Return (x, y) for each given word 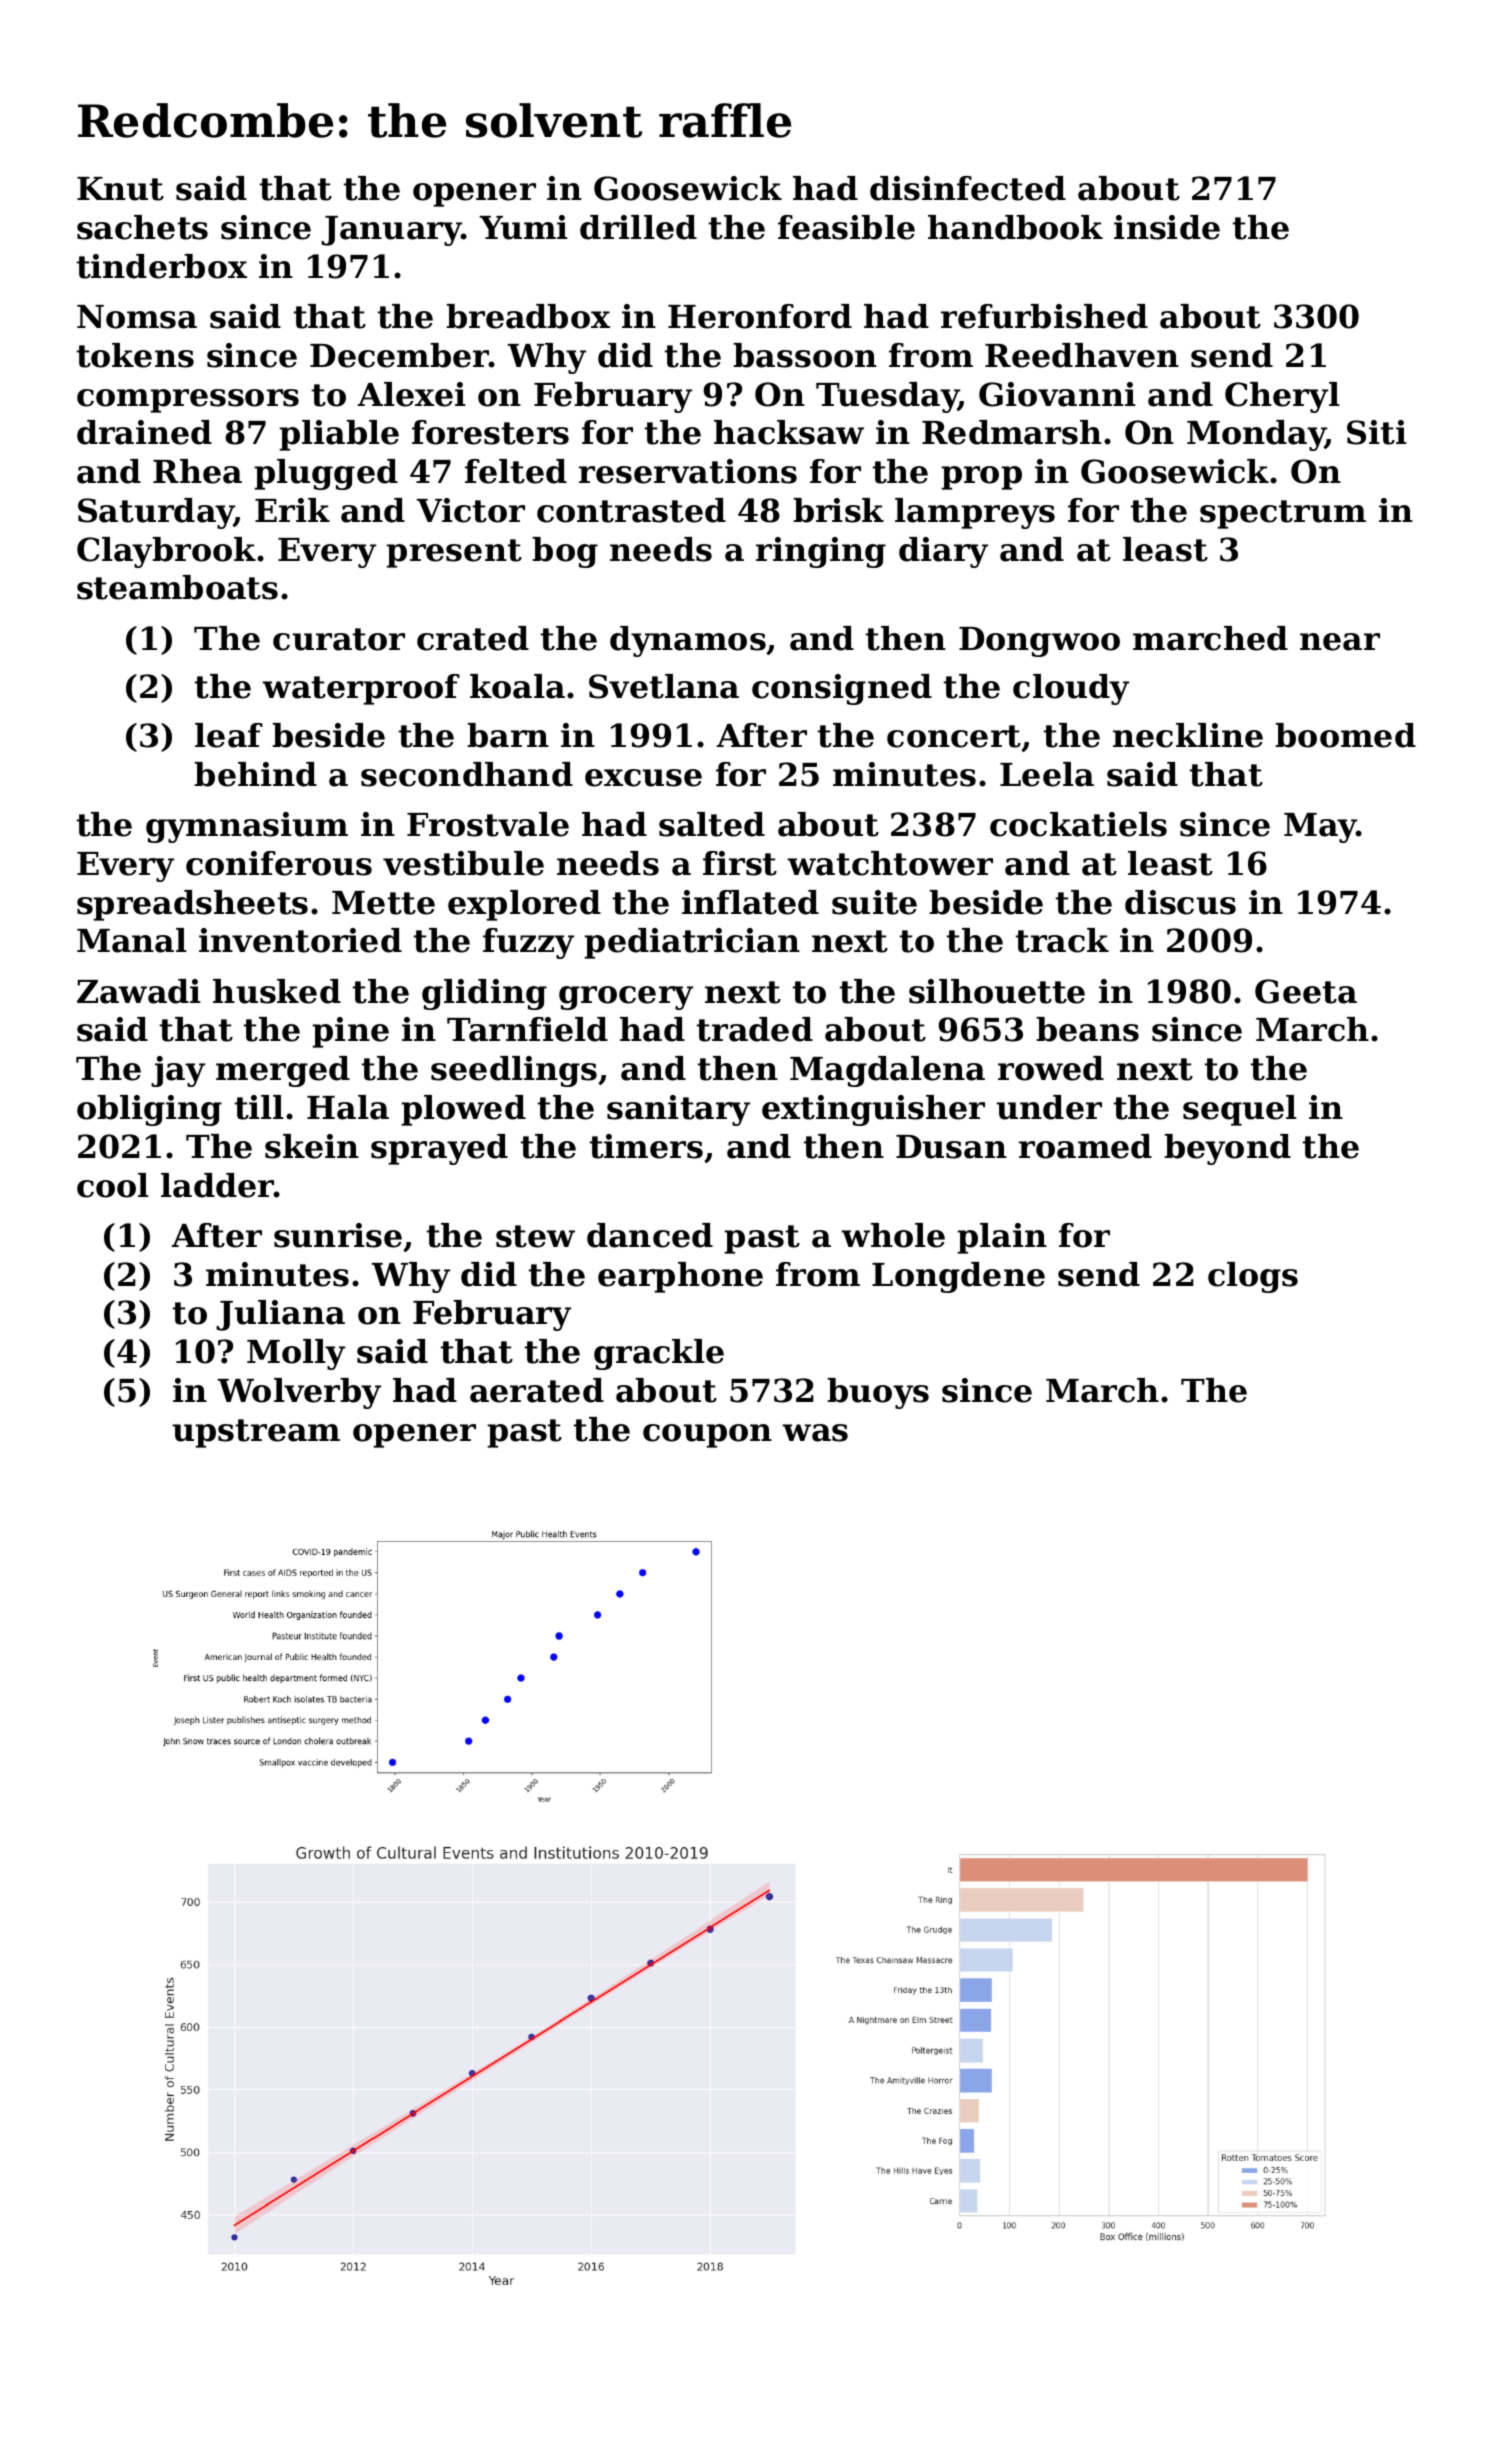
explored (524, 905)
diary (943, 552)
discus (1180, 902)
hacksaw (789, 432)
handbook (1015, 227)
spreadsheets (192, 905)
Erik (292, 510)
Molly (296, 1354)
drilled (638, 227)
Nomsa (137, 317)
